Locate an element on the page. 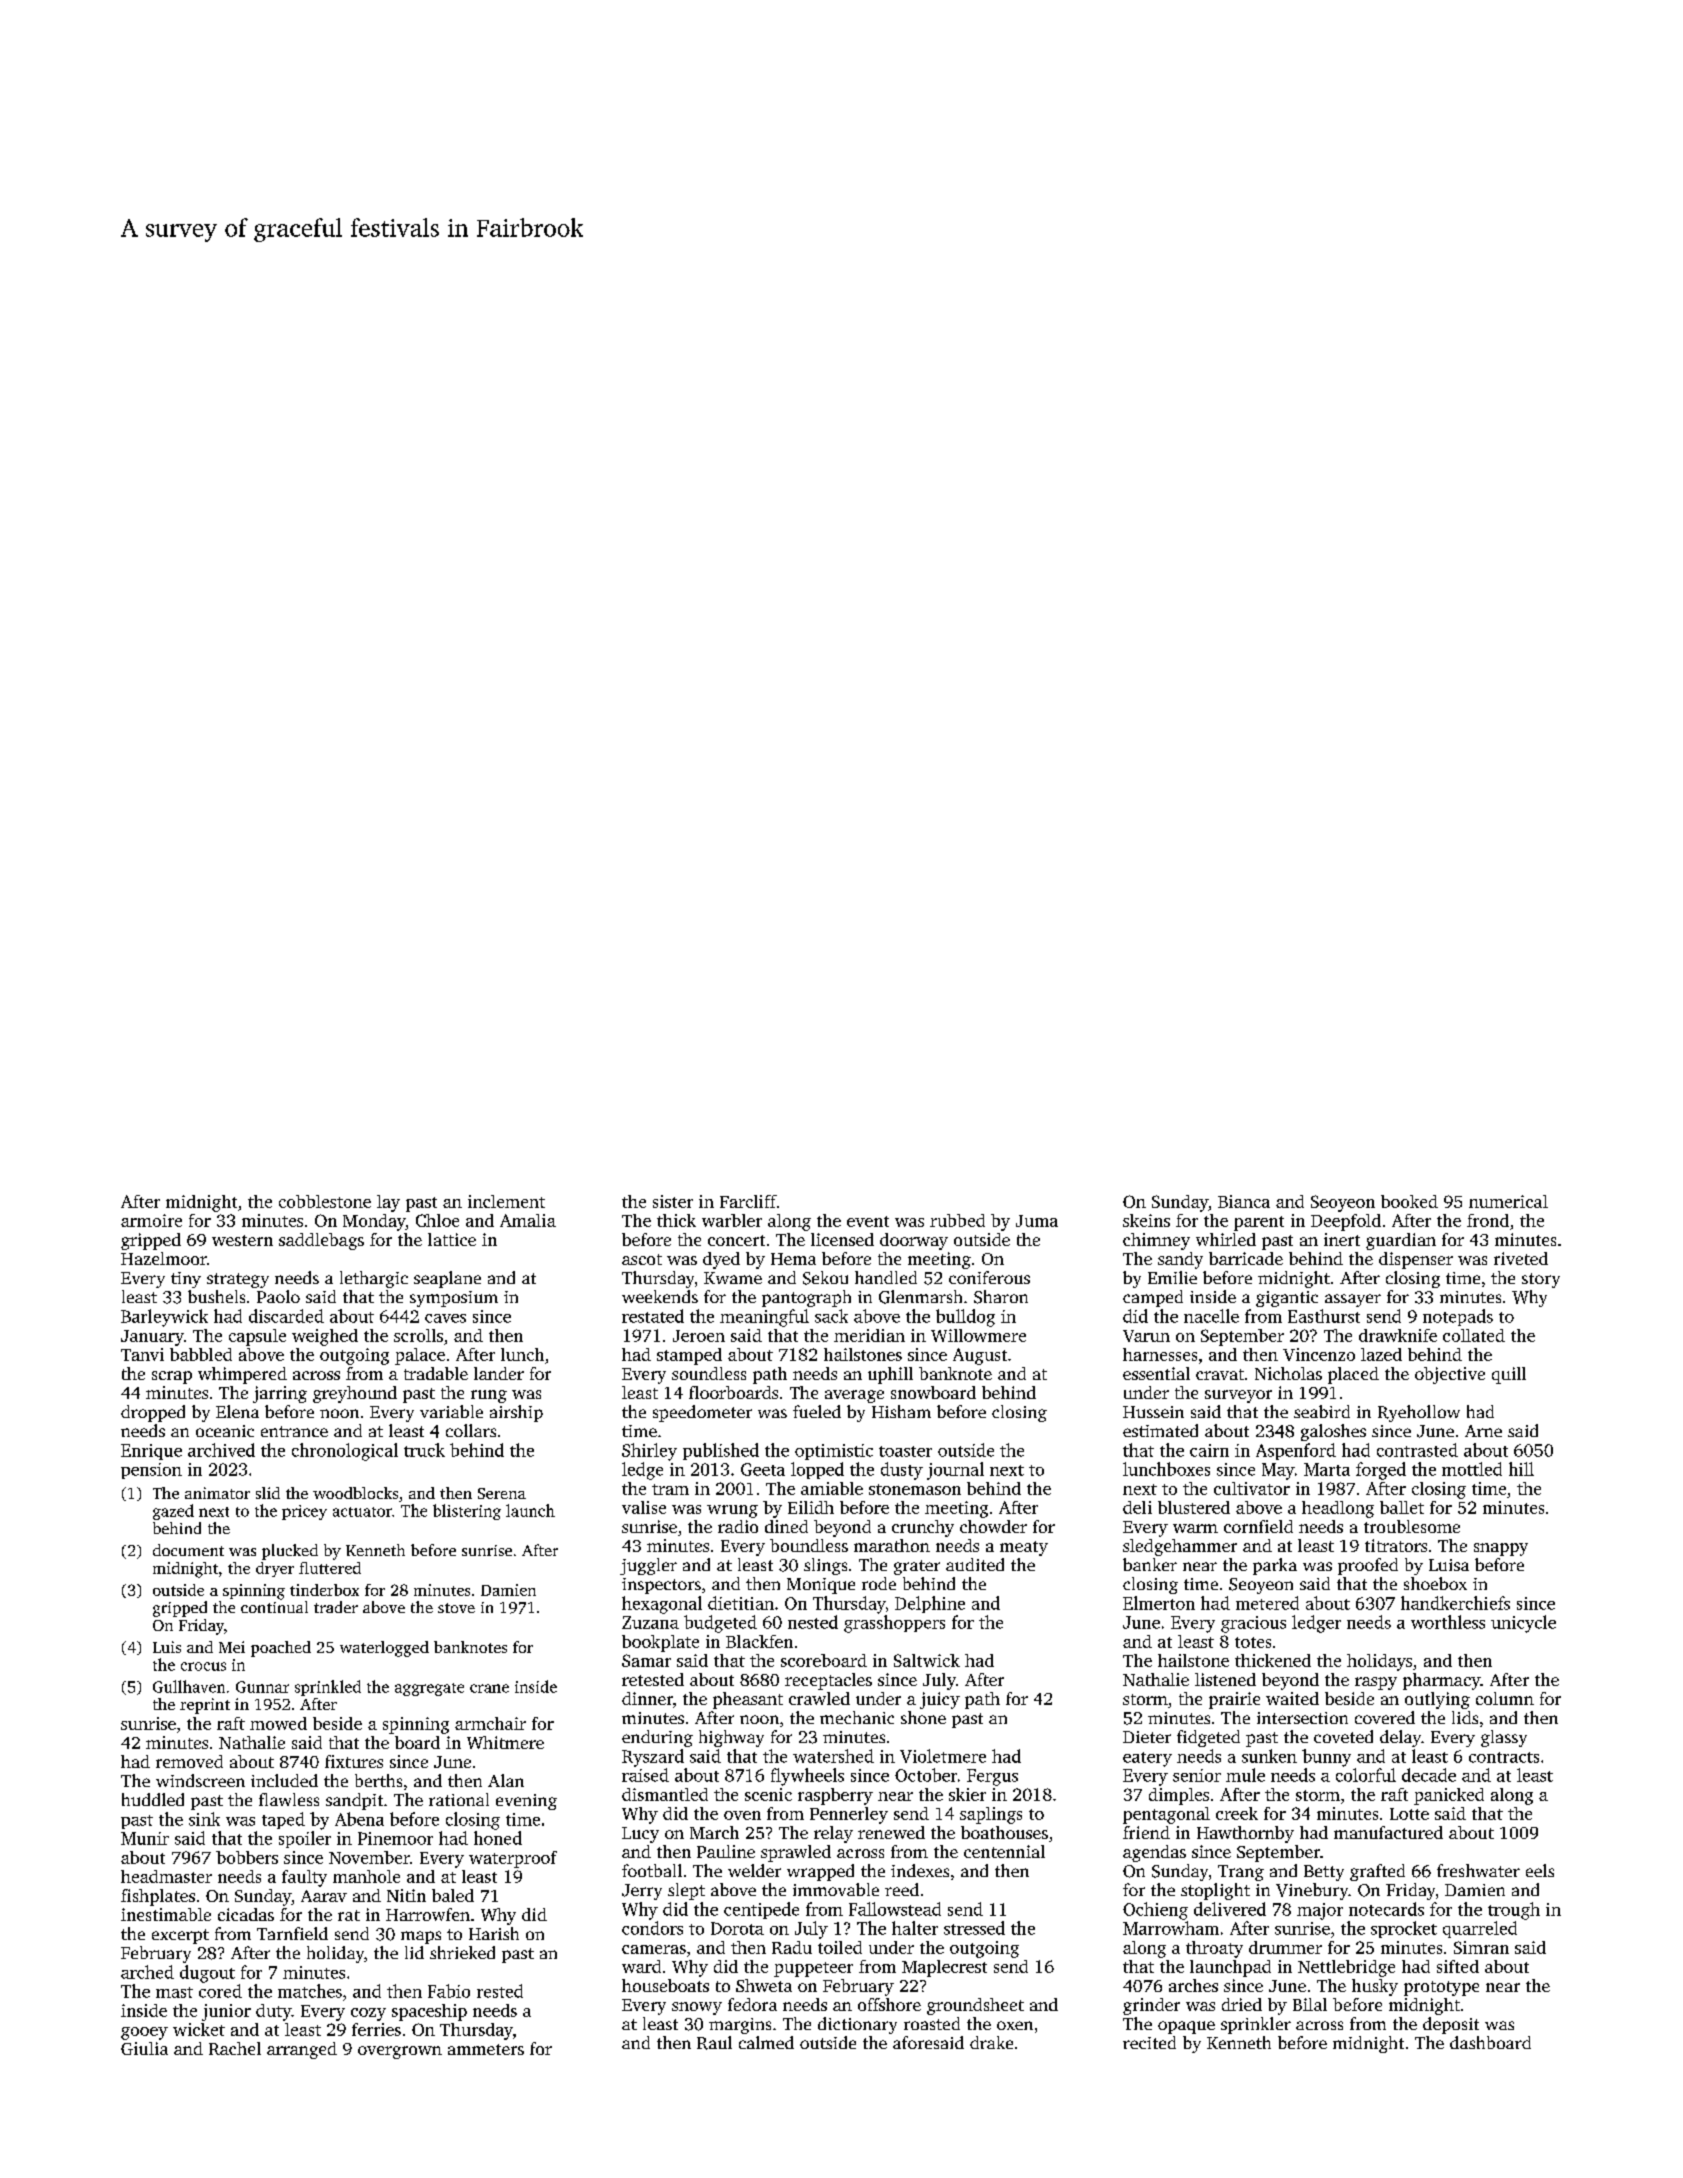  story is located at coordinates (1541, 1280).
